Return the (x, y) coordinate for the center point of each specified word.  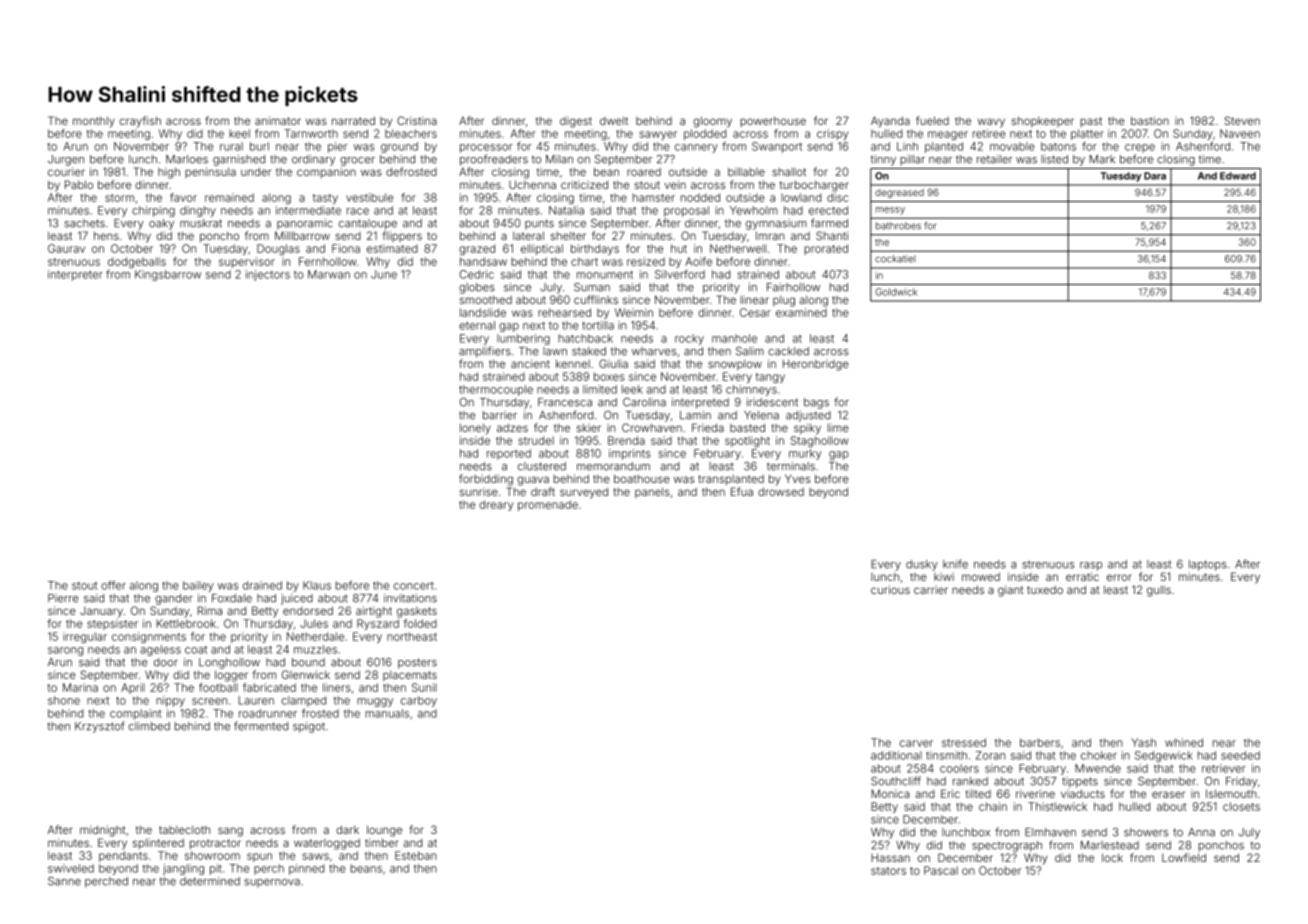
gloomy (712, 122)
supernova (272, 883)
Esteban (416, 855)
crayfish (140, 122)
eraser (1168, 794)
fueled (932, 120)
